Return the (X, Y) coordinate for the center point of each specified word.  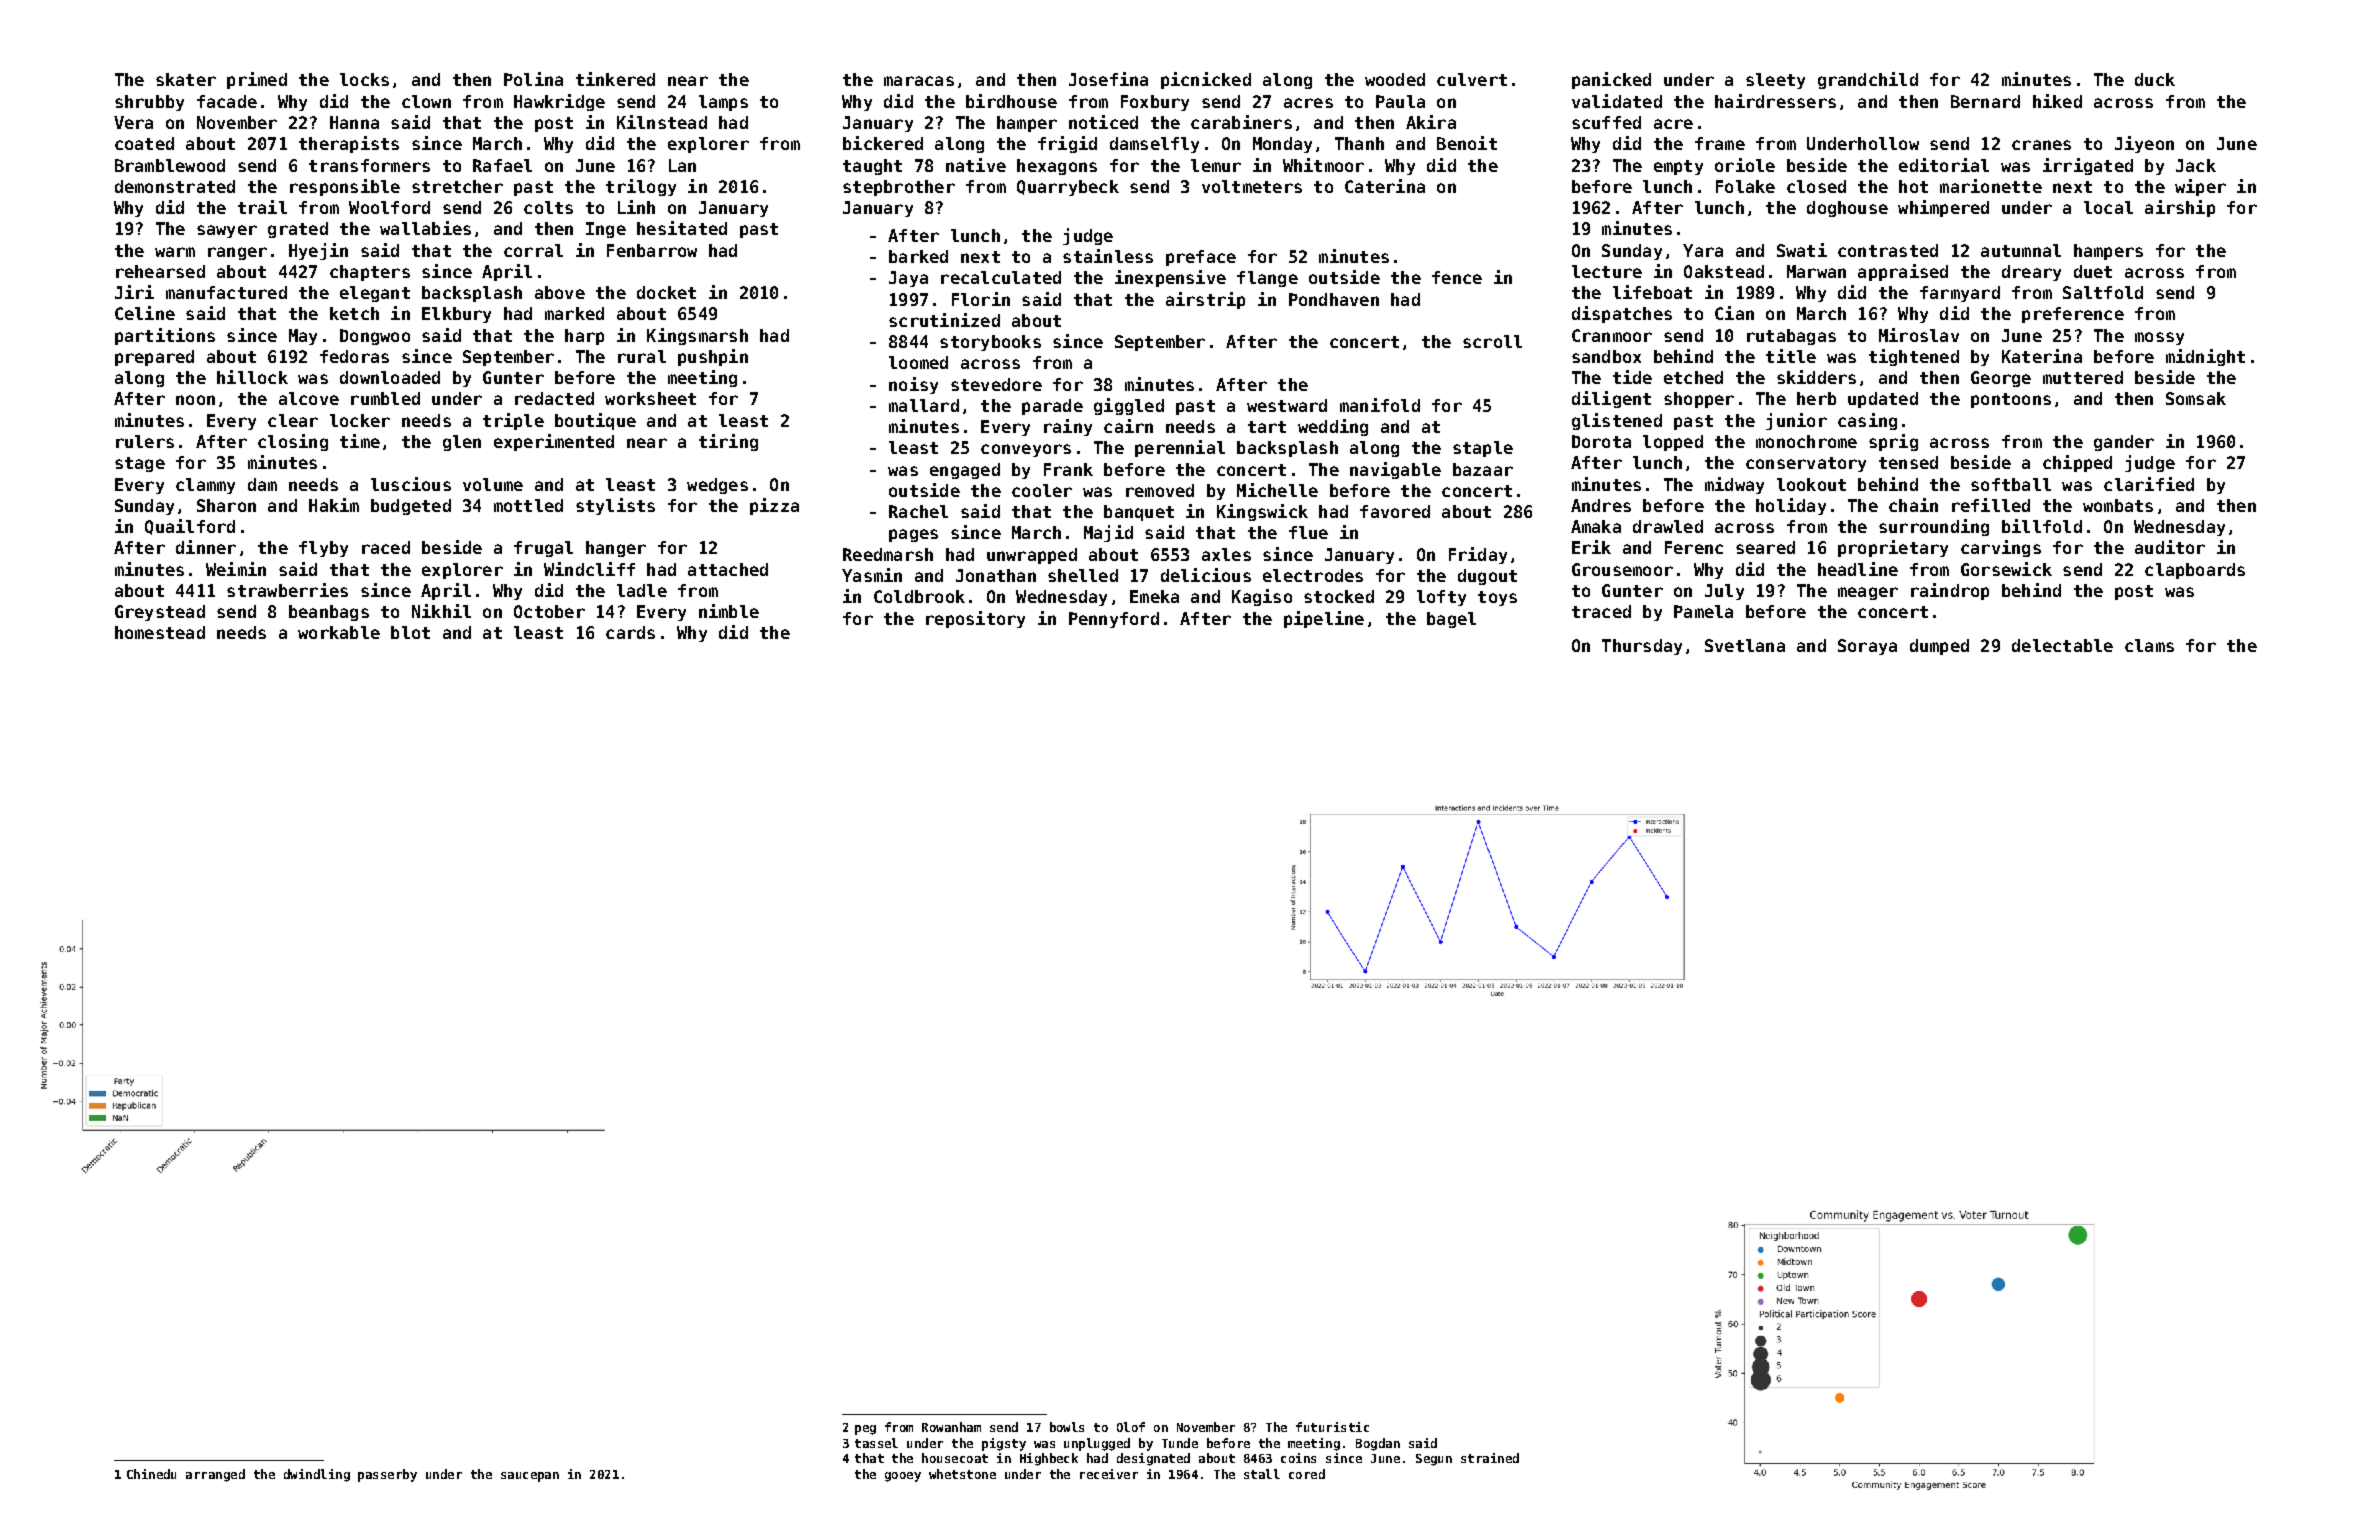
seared (1765, 547)
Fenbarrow (652, 250)
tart (1267, 427)
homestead (160, 632)
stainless (1108, 256)
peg (865, 1430)
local (2108, 207)
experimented (554, 442)
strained (1490, 1458)
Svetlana (1745, 645)
